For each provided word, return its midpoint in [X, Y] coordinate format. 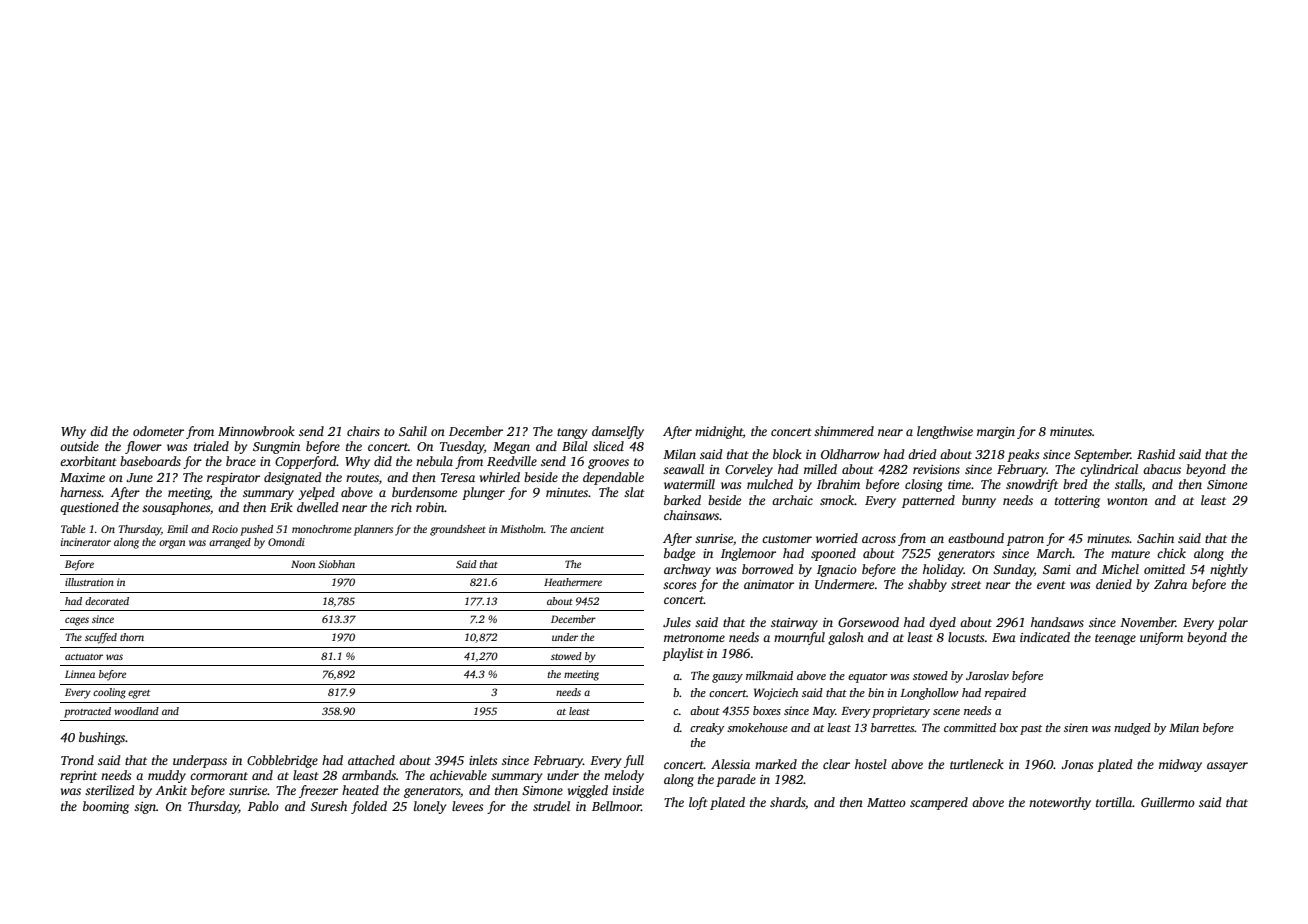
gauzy [727, 678]
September [1102, 455]
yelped [316, 493]
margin [996, 433]
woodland [136, 711]
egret [139, 694]
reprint [78, 777]
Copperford [306, 462]
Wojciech [776, 694]
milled [820, 469]
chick [1171, 553]
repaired [1005, 694]
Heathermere [573, 582]
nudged [1132, 729]
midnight [719, 432]
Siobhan [336, 564]
